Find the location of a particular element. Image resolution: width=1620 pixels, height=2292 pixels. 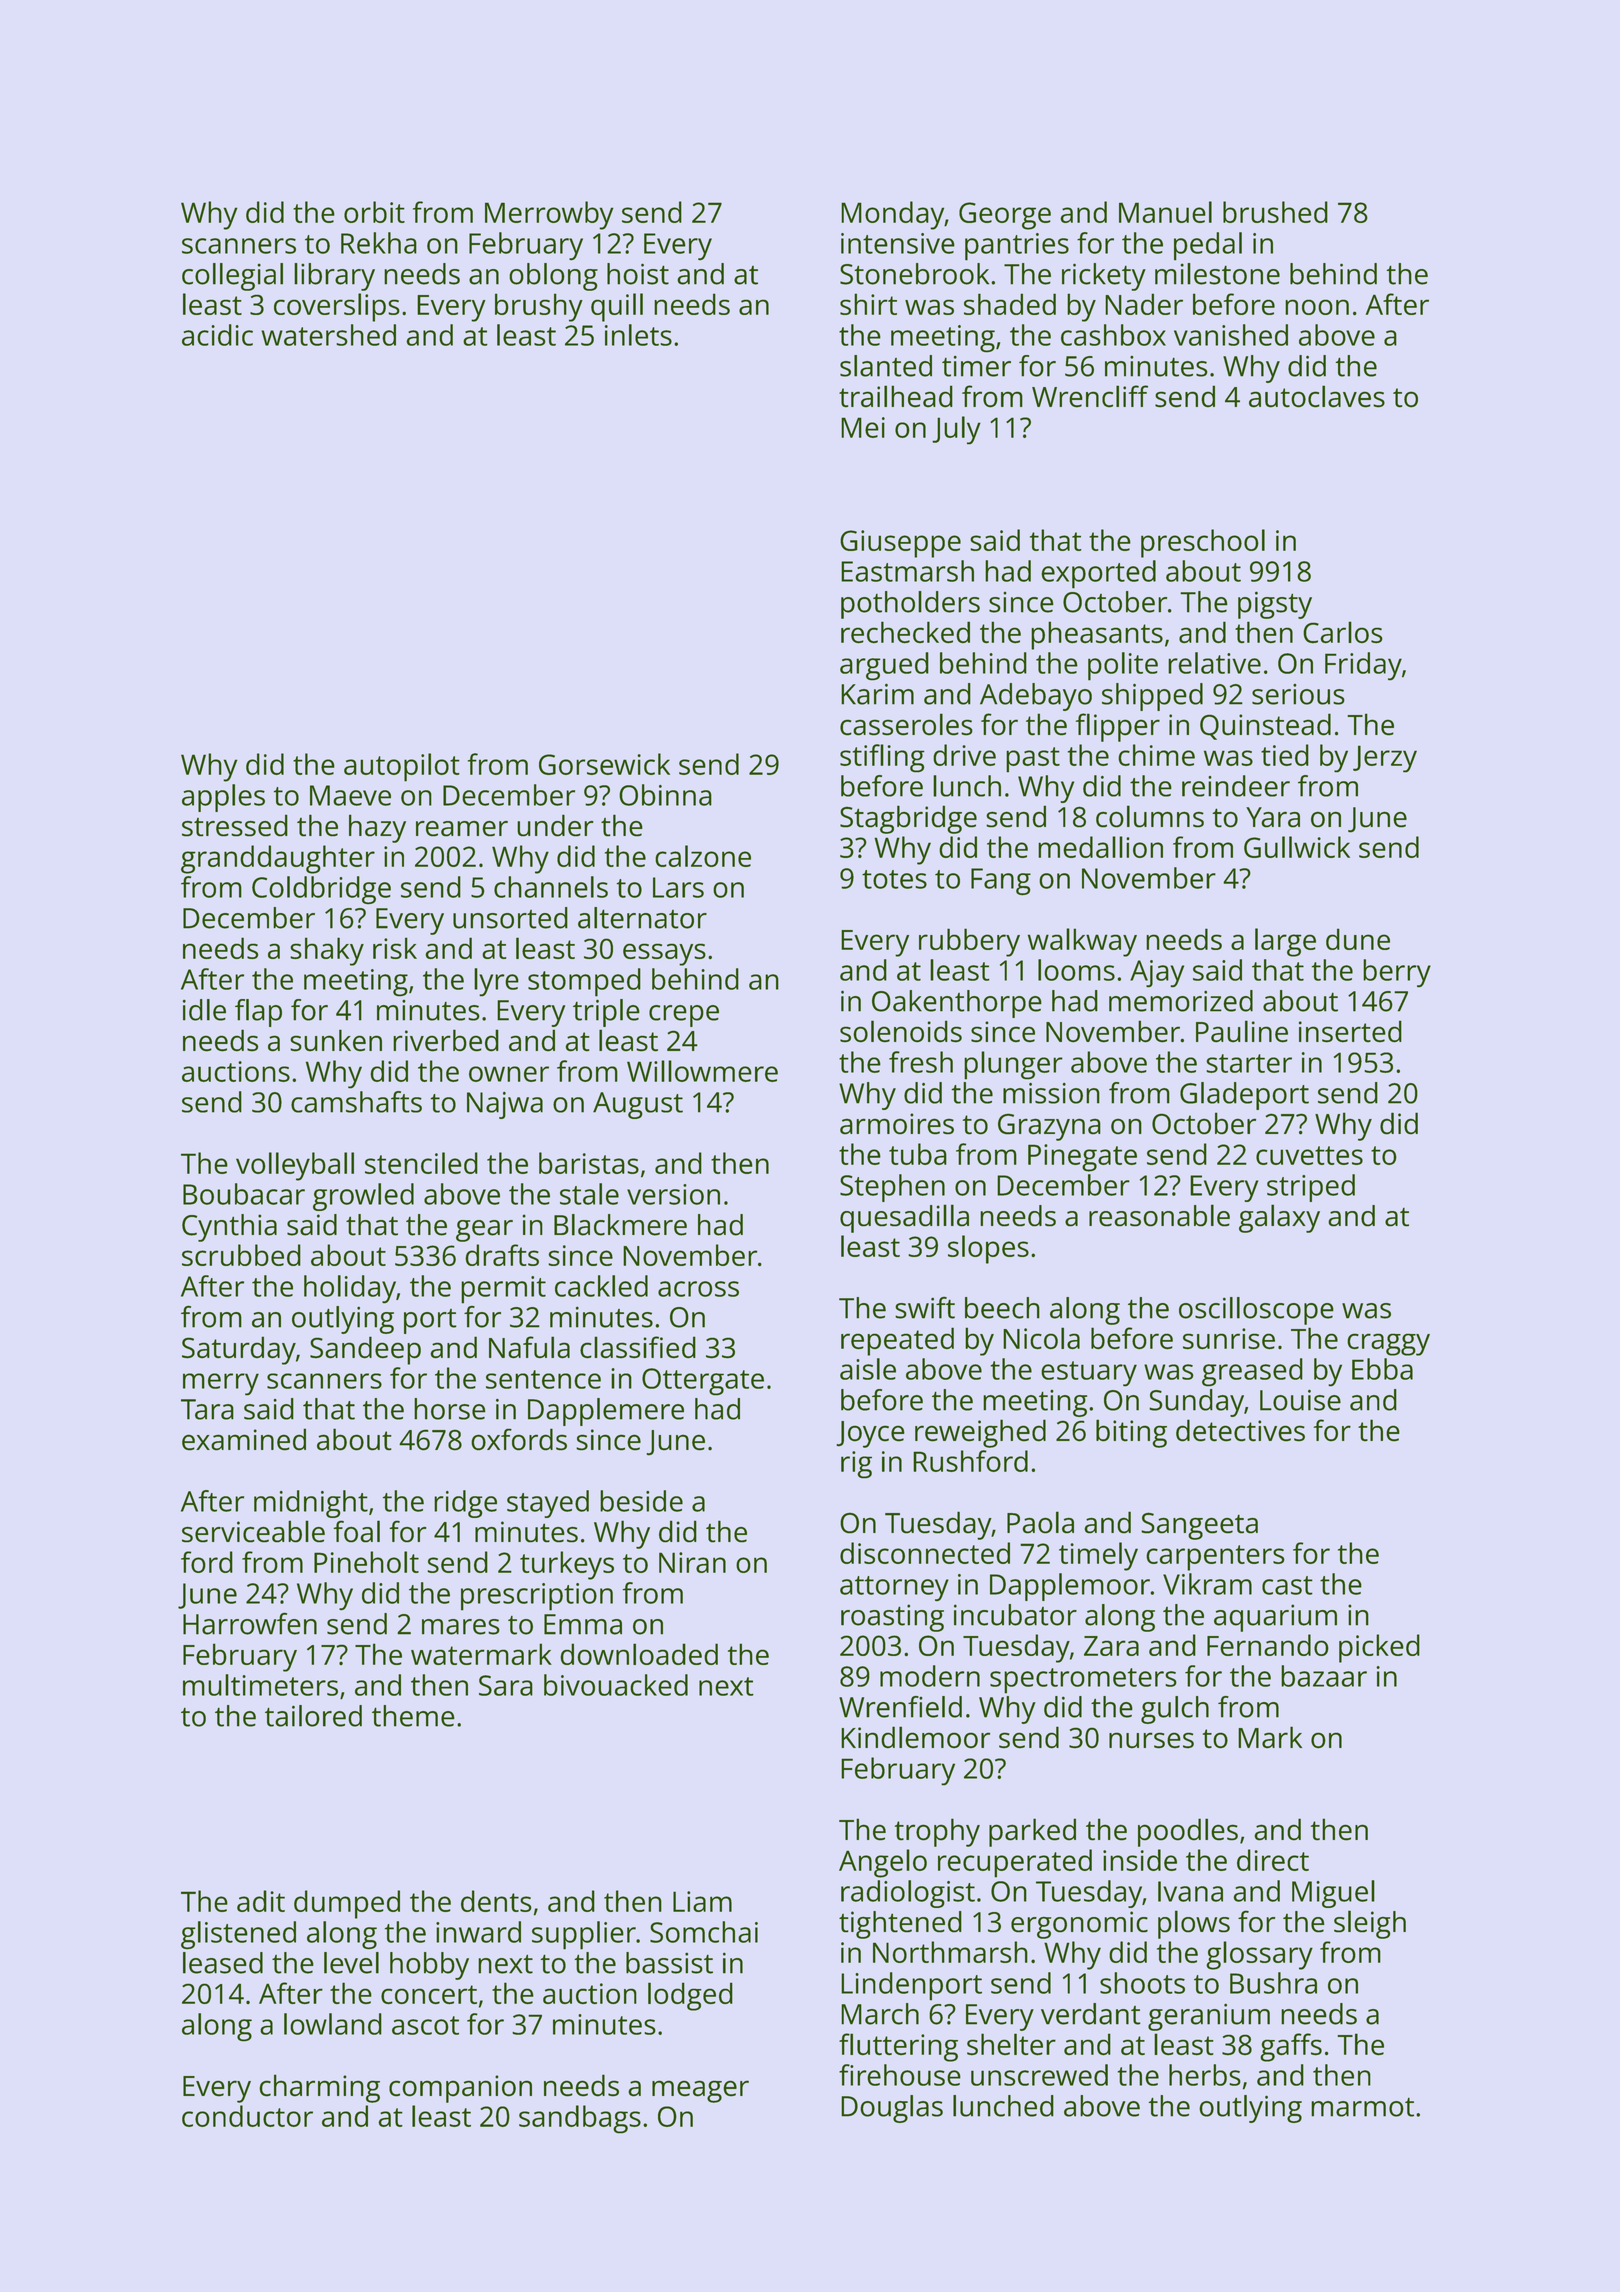

orbit is located at coordinates (374, 212).
